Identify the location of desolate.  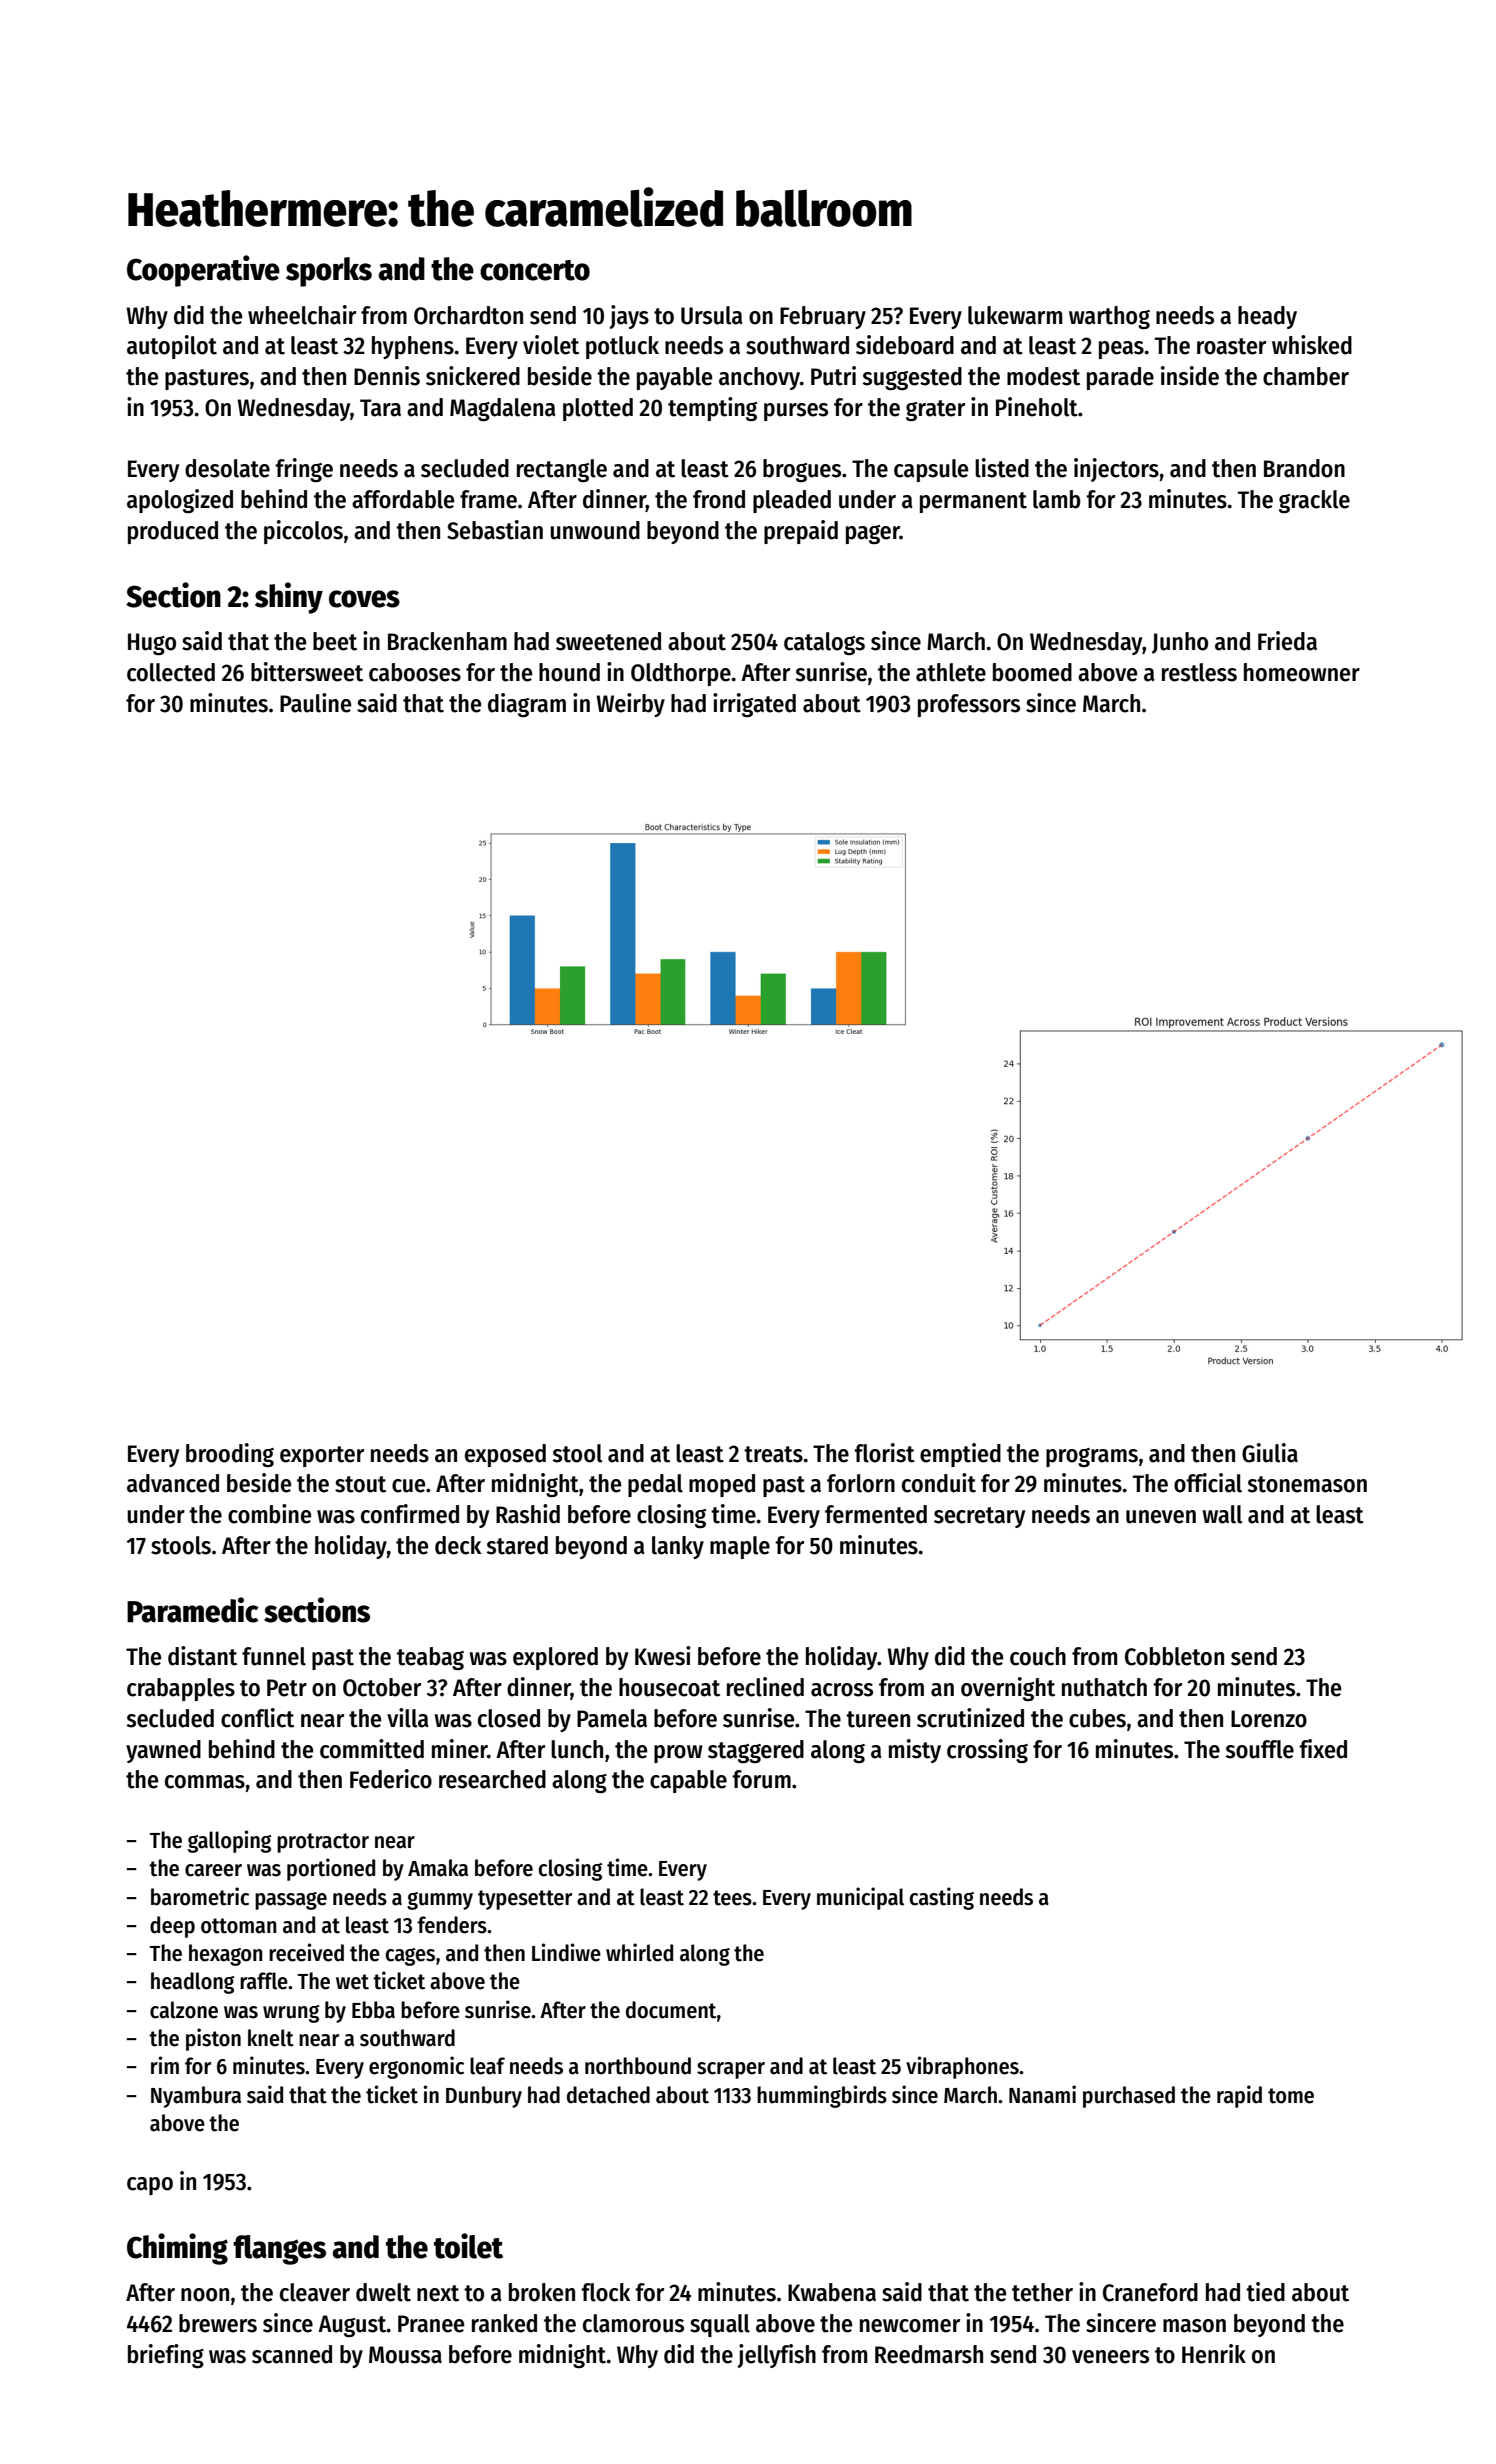
(227, 468).
